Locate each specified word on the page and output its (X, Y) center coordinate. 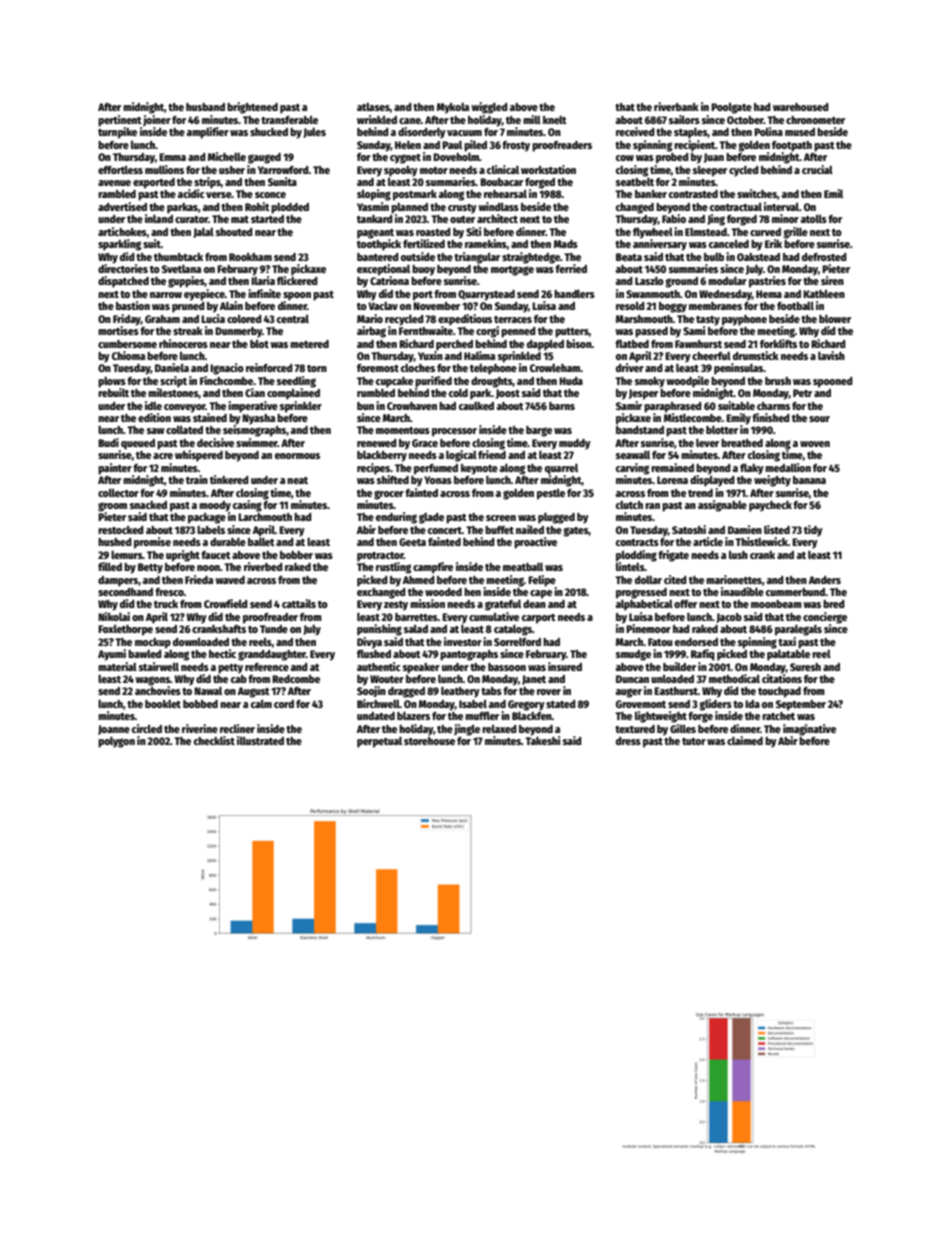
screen (501, 518)
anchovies (158, 690)
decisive (215, 442)
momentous (403, 430)
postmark (415, 195)
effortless (120, 170)
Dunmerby (238, 332)
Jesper (643, 394)
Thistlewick (761, 541)
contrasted (693, 194)
